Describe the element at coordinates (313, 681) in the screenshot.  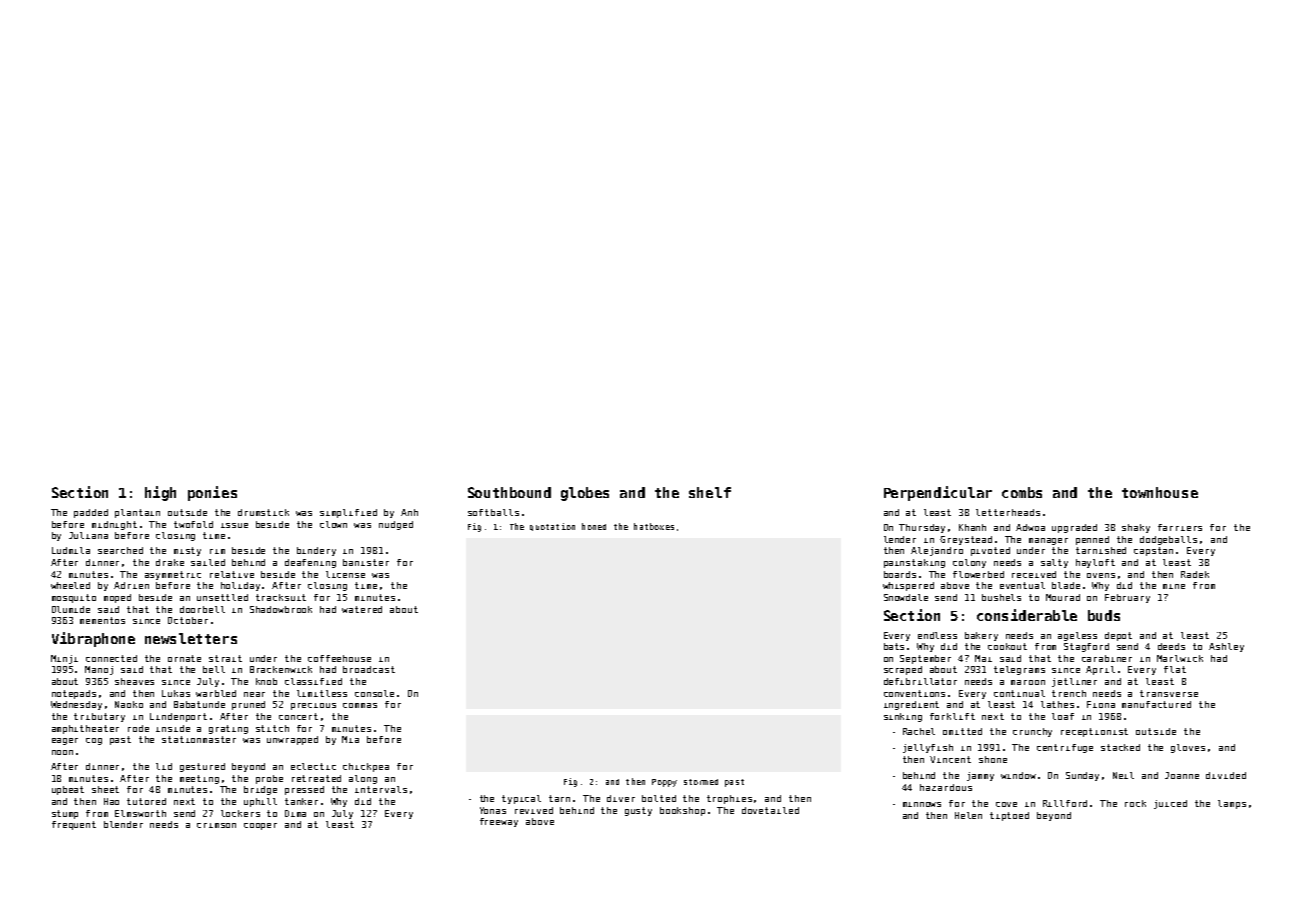
I see `classified` at that location.
